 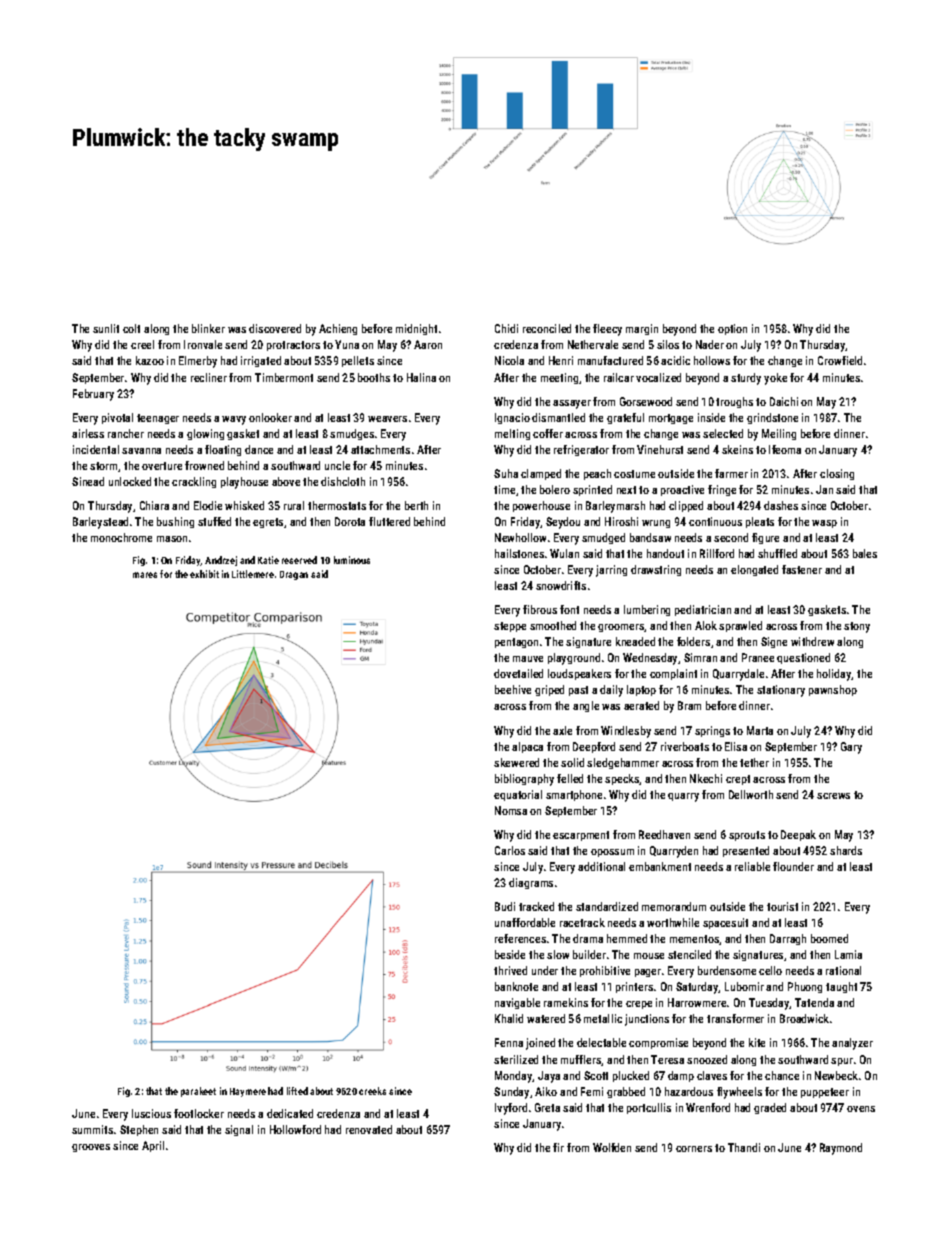 I want to click on pawnshop, so click(x=833, y=690).
